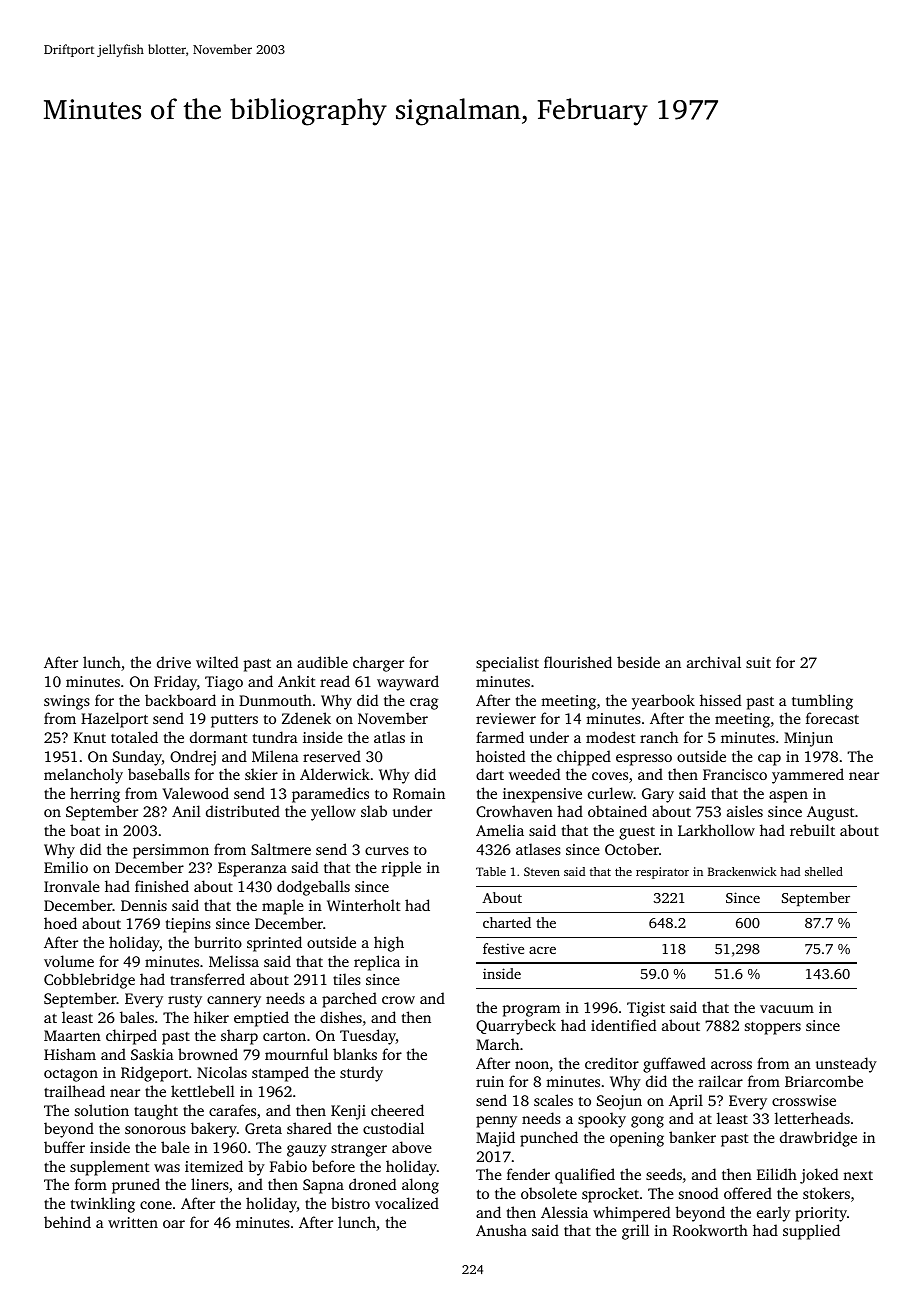 The image size is (924, 1308). I want to click on Anusha, so click(501, 1230).
